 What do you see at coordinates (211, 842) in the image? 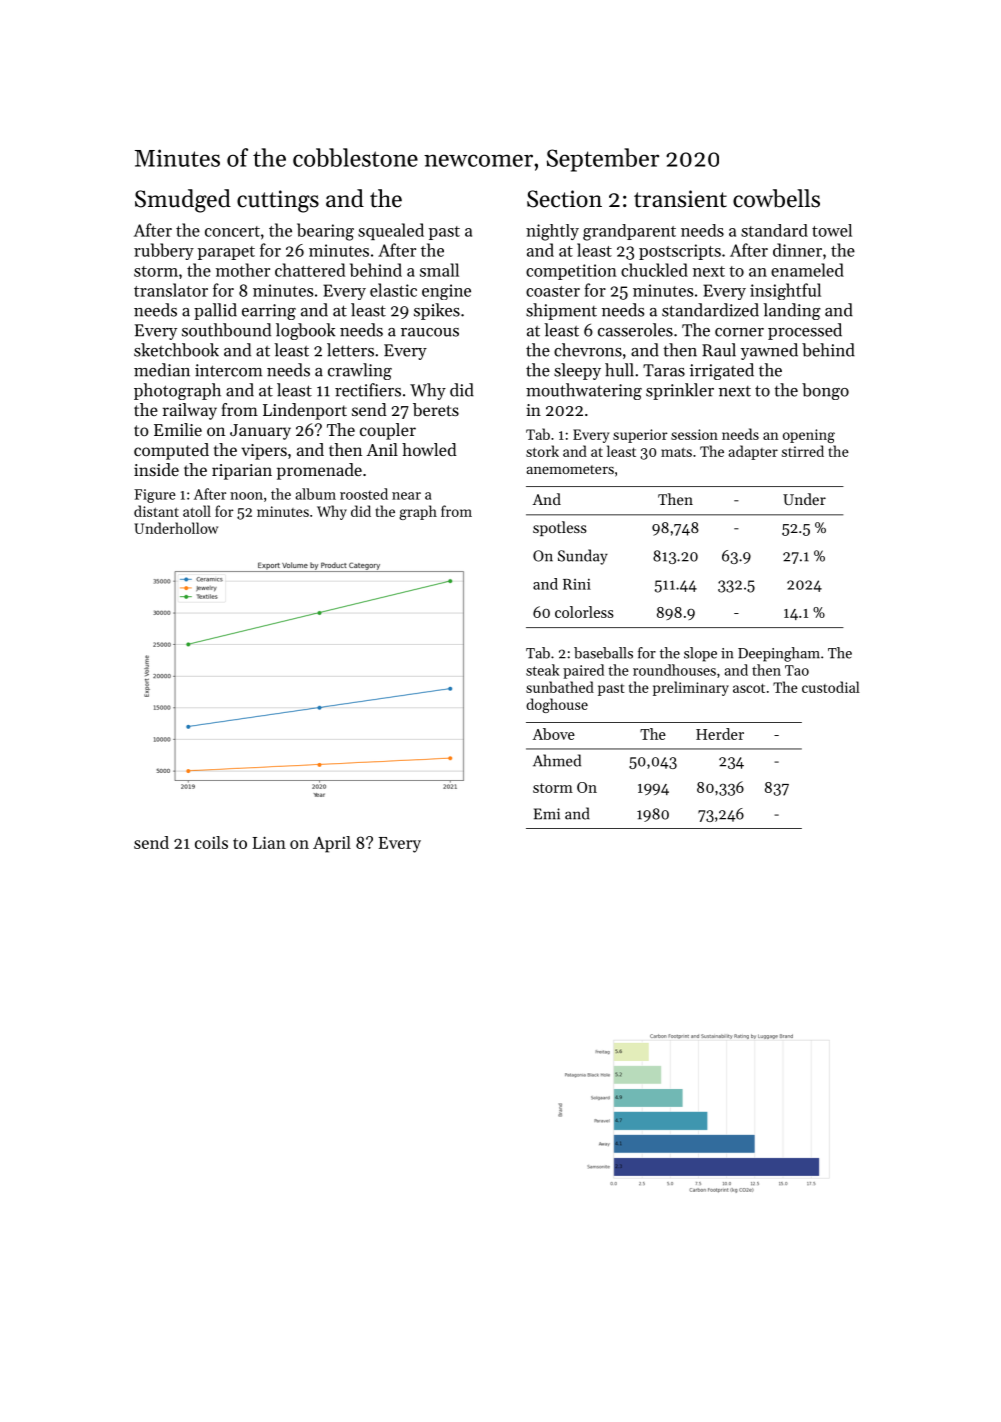
I see `coils` at bounding box center [211, 842].
